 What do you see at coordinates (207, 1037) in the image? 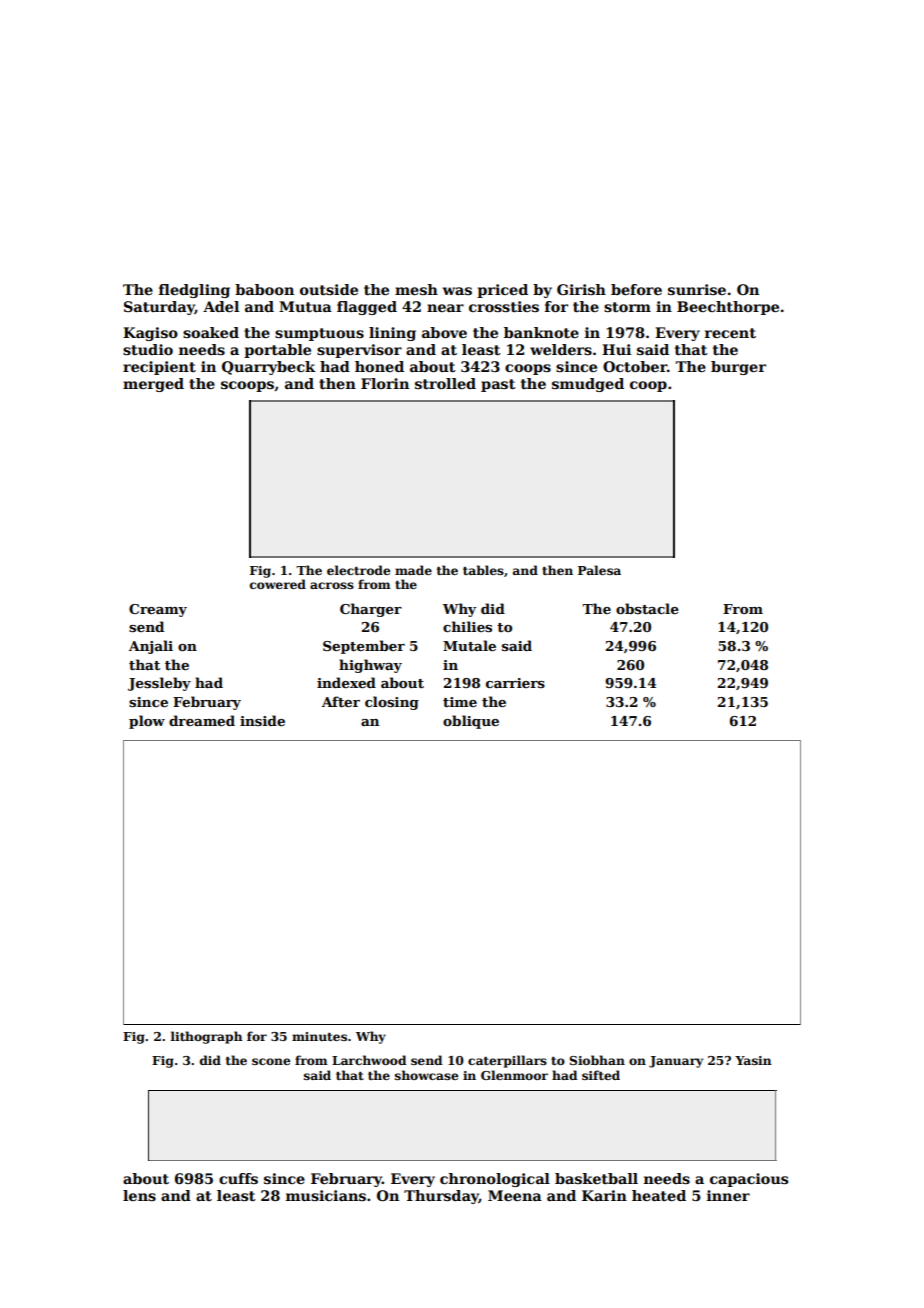
I see `lithograph` at bounding box center [207, 1037].
